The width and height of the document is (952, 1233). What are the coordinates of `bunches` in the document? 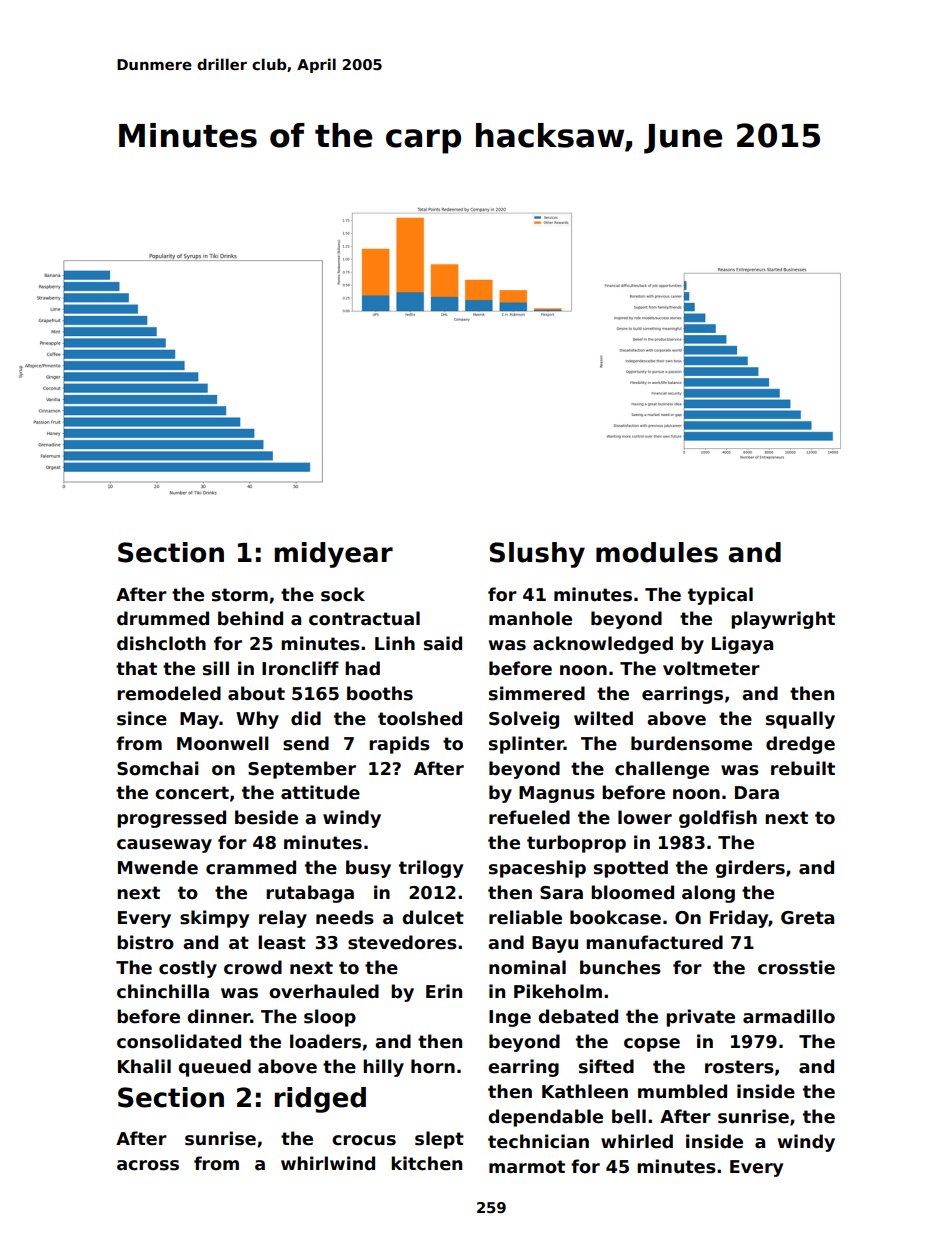 It's located at (620, 967).
